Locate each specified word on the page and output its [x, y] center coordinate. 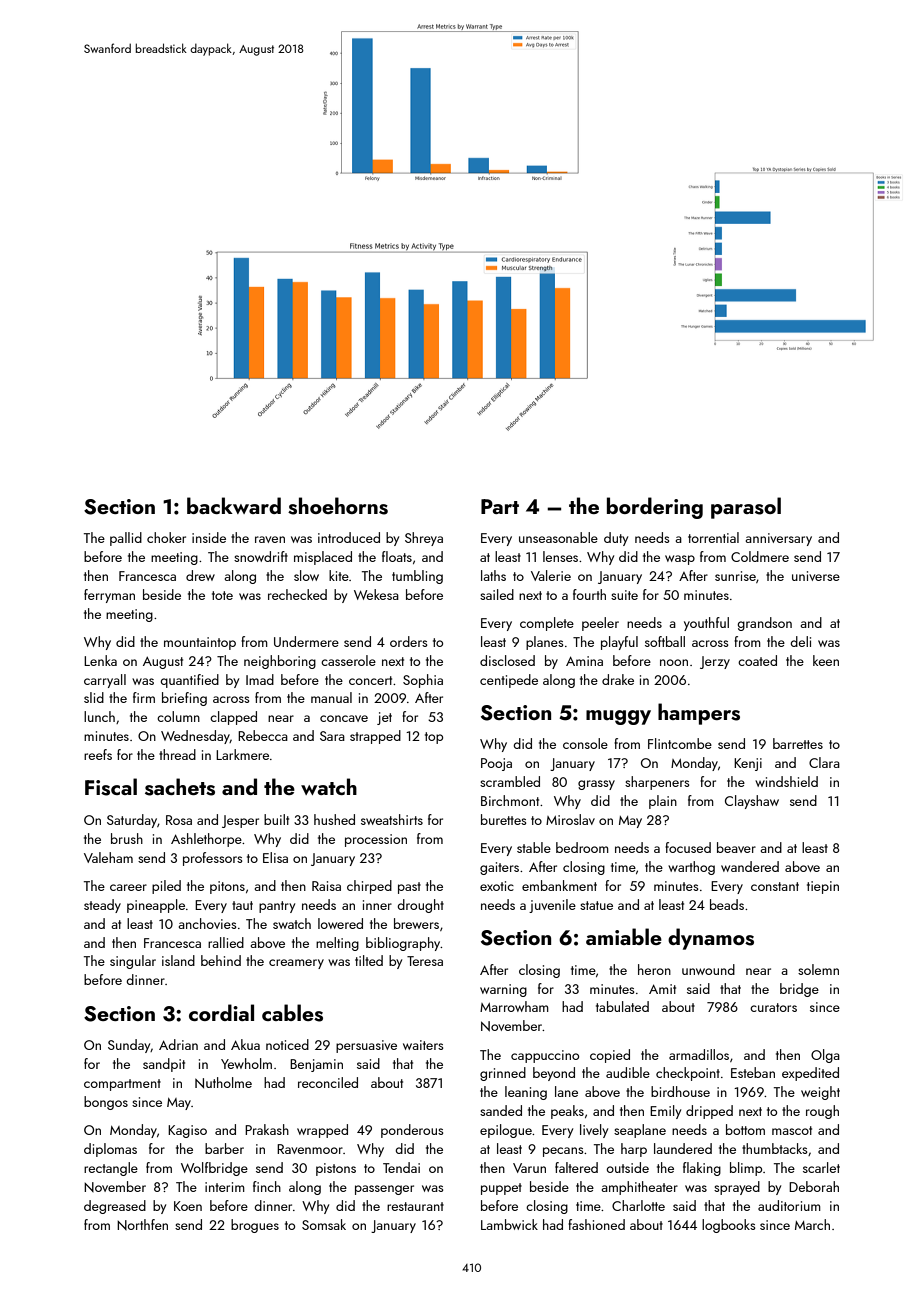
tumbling [417, 577]
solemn [818, 969]
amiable [624, 936]
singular [133, 962]
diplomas [110, 1150]
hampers [699, 714]
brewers [416, 923]
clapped [233, 718]
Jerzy [715, 662]
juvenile [552, 906]
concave [344, 718]
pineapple [156, 906]
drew [200, 575]
